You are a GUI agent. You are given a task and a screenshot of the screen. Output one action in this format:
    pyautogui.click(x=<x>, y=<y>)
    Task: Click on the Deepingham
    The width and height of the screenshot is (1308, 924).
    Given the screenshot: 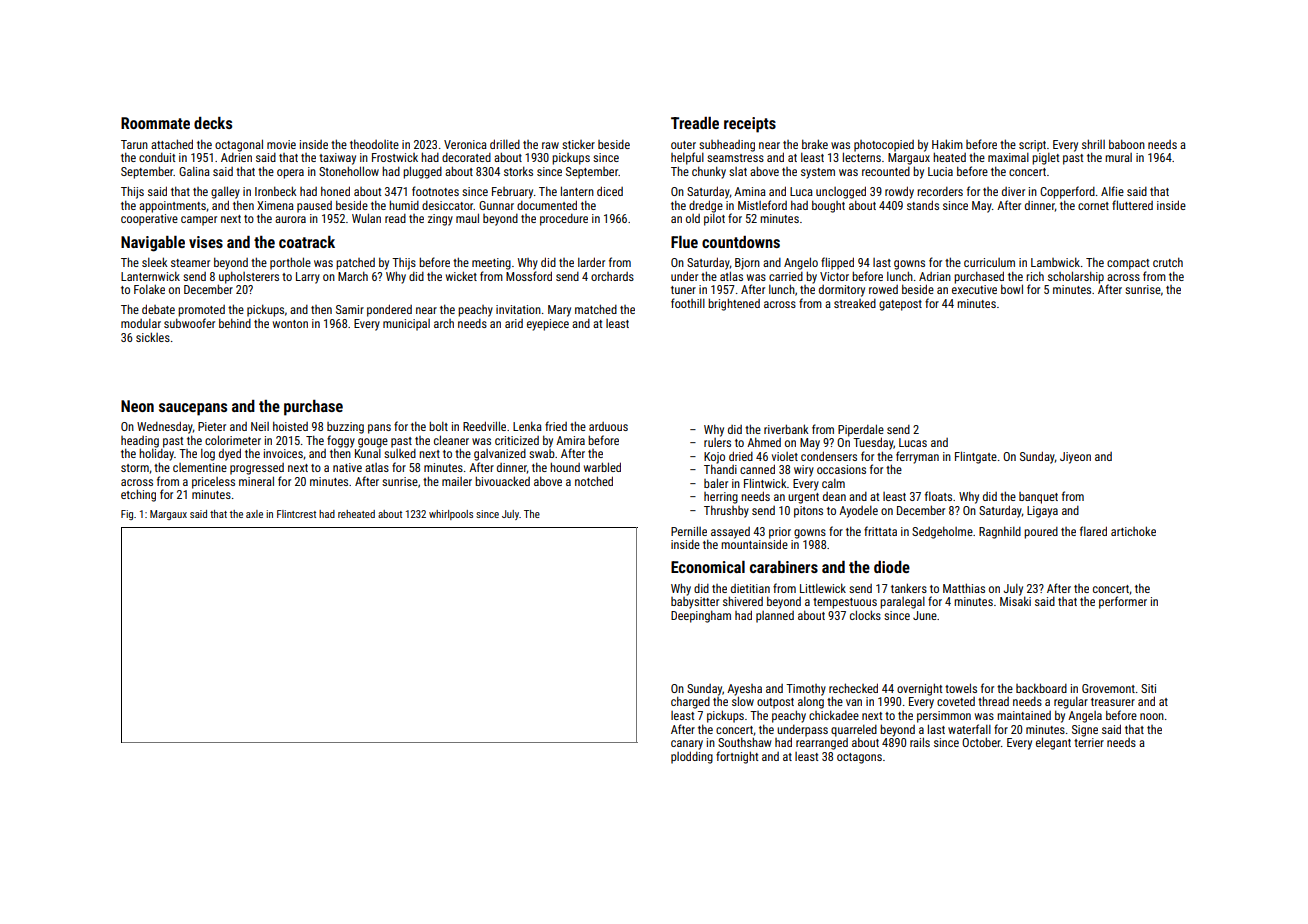 What is the action you would take?
    pyautogui.click(x=701, y=616)
